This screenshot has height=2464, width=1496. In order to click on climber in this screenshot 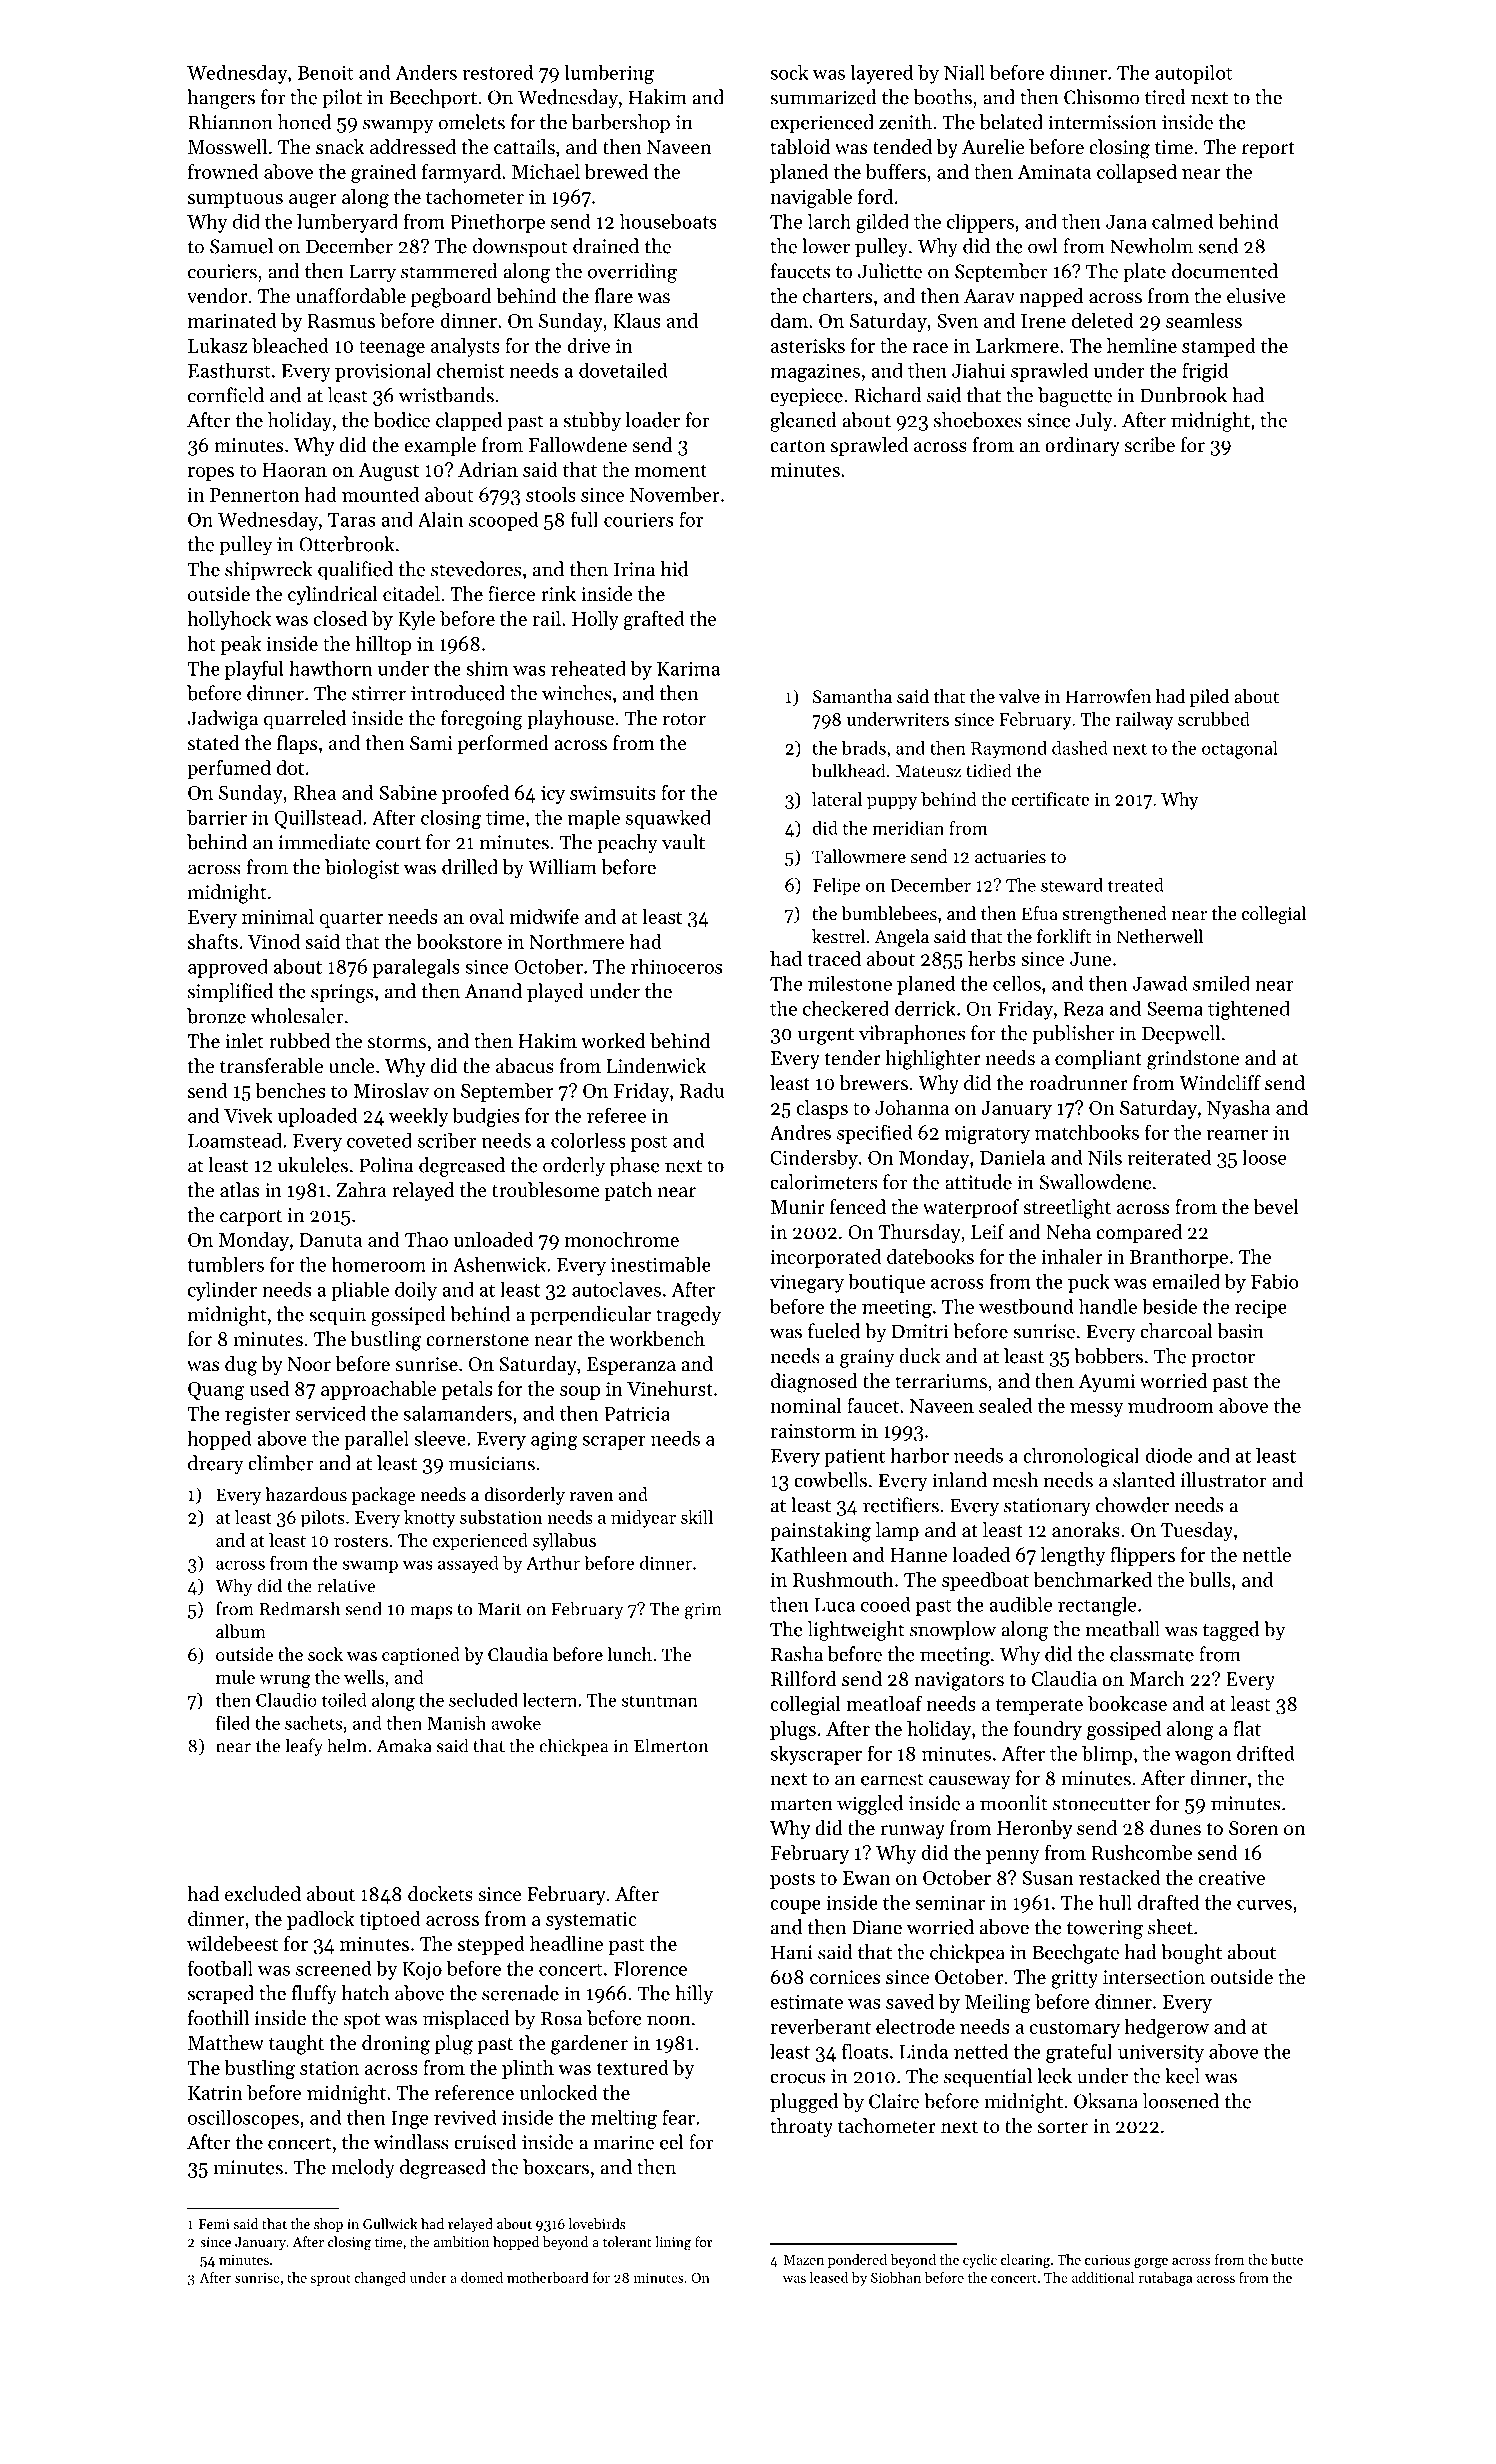, I will do `click(281, 1463)`.
